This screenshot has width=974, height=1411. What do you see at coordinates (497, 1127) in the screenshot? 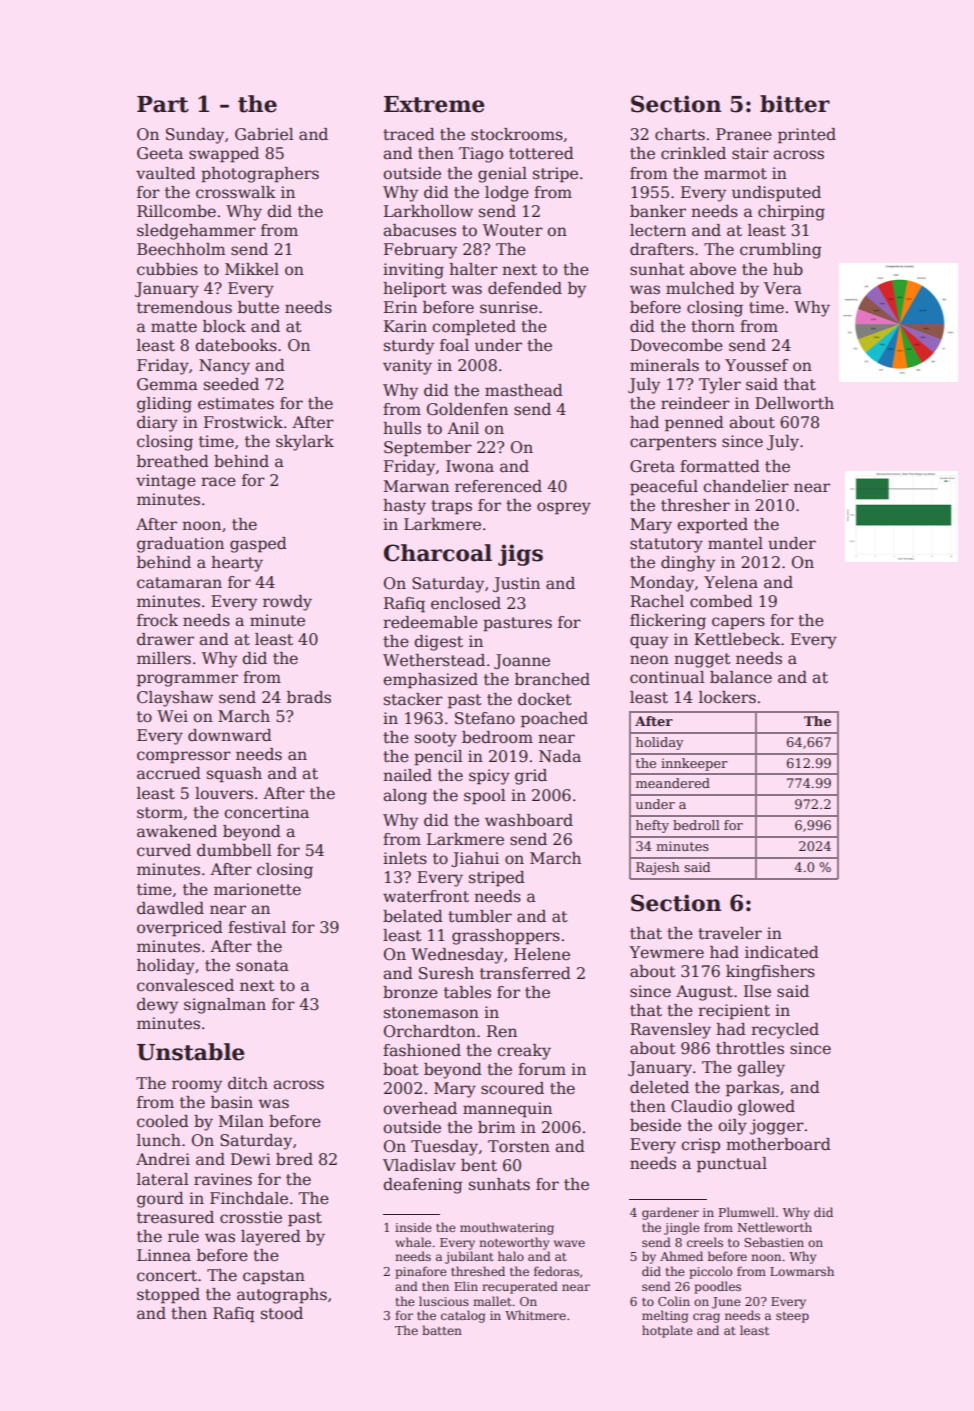
I see `brim` at bounding box center [497, 1127].
